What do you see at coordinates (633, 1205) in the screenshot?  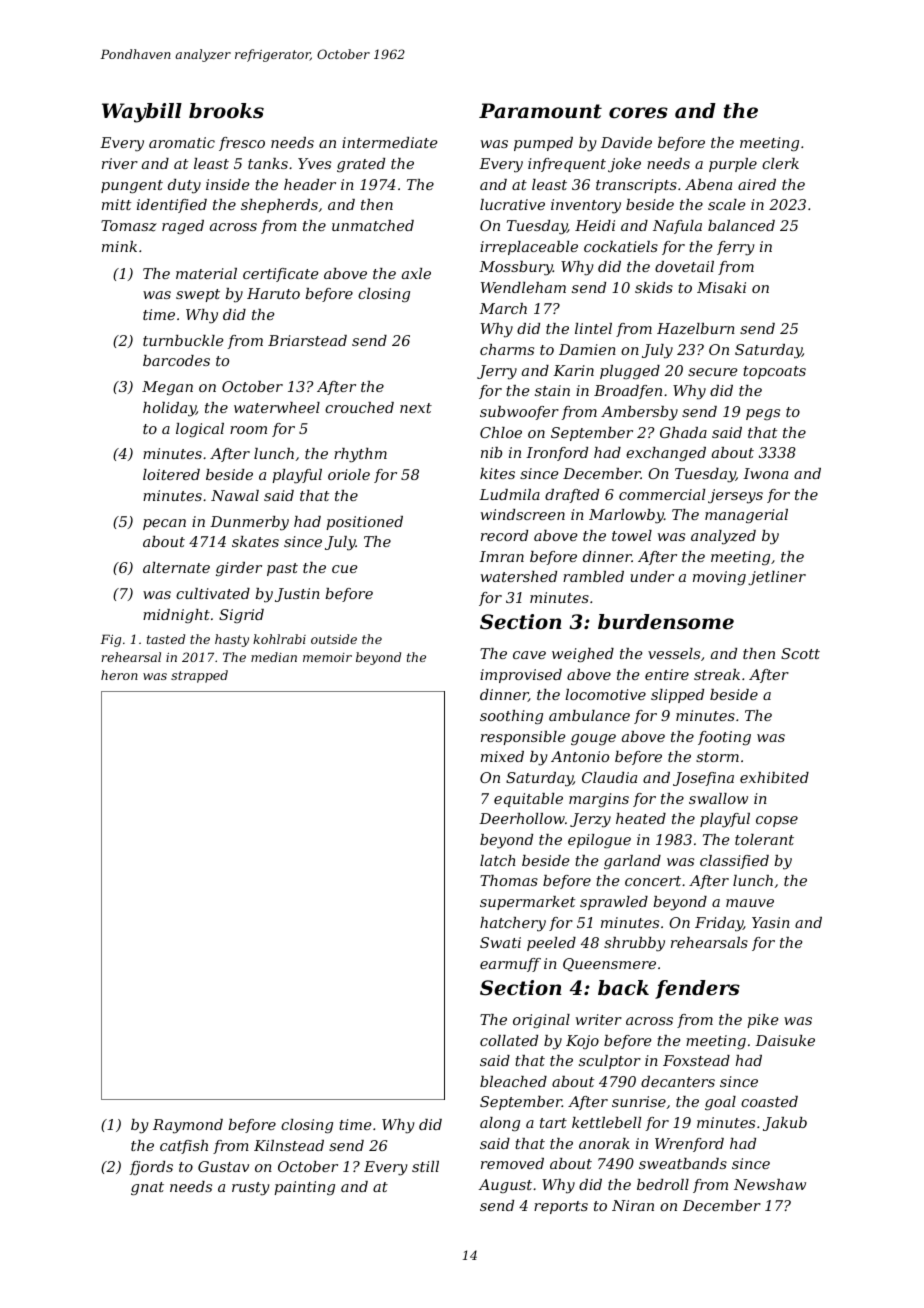 I see `Niran` at bounding box center [633, 1205].
